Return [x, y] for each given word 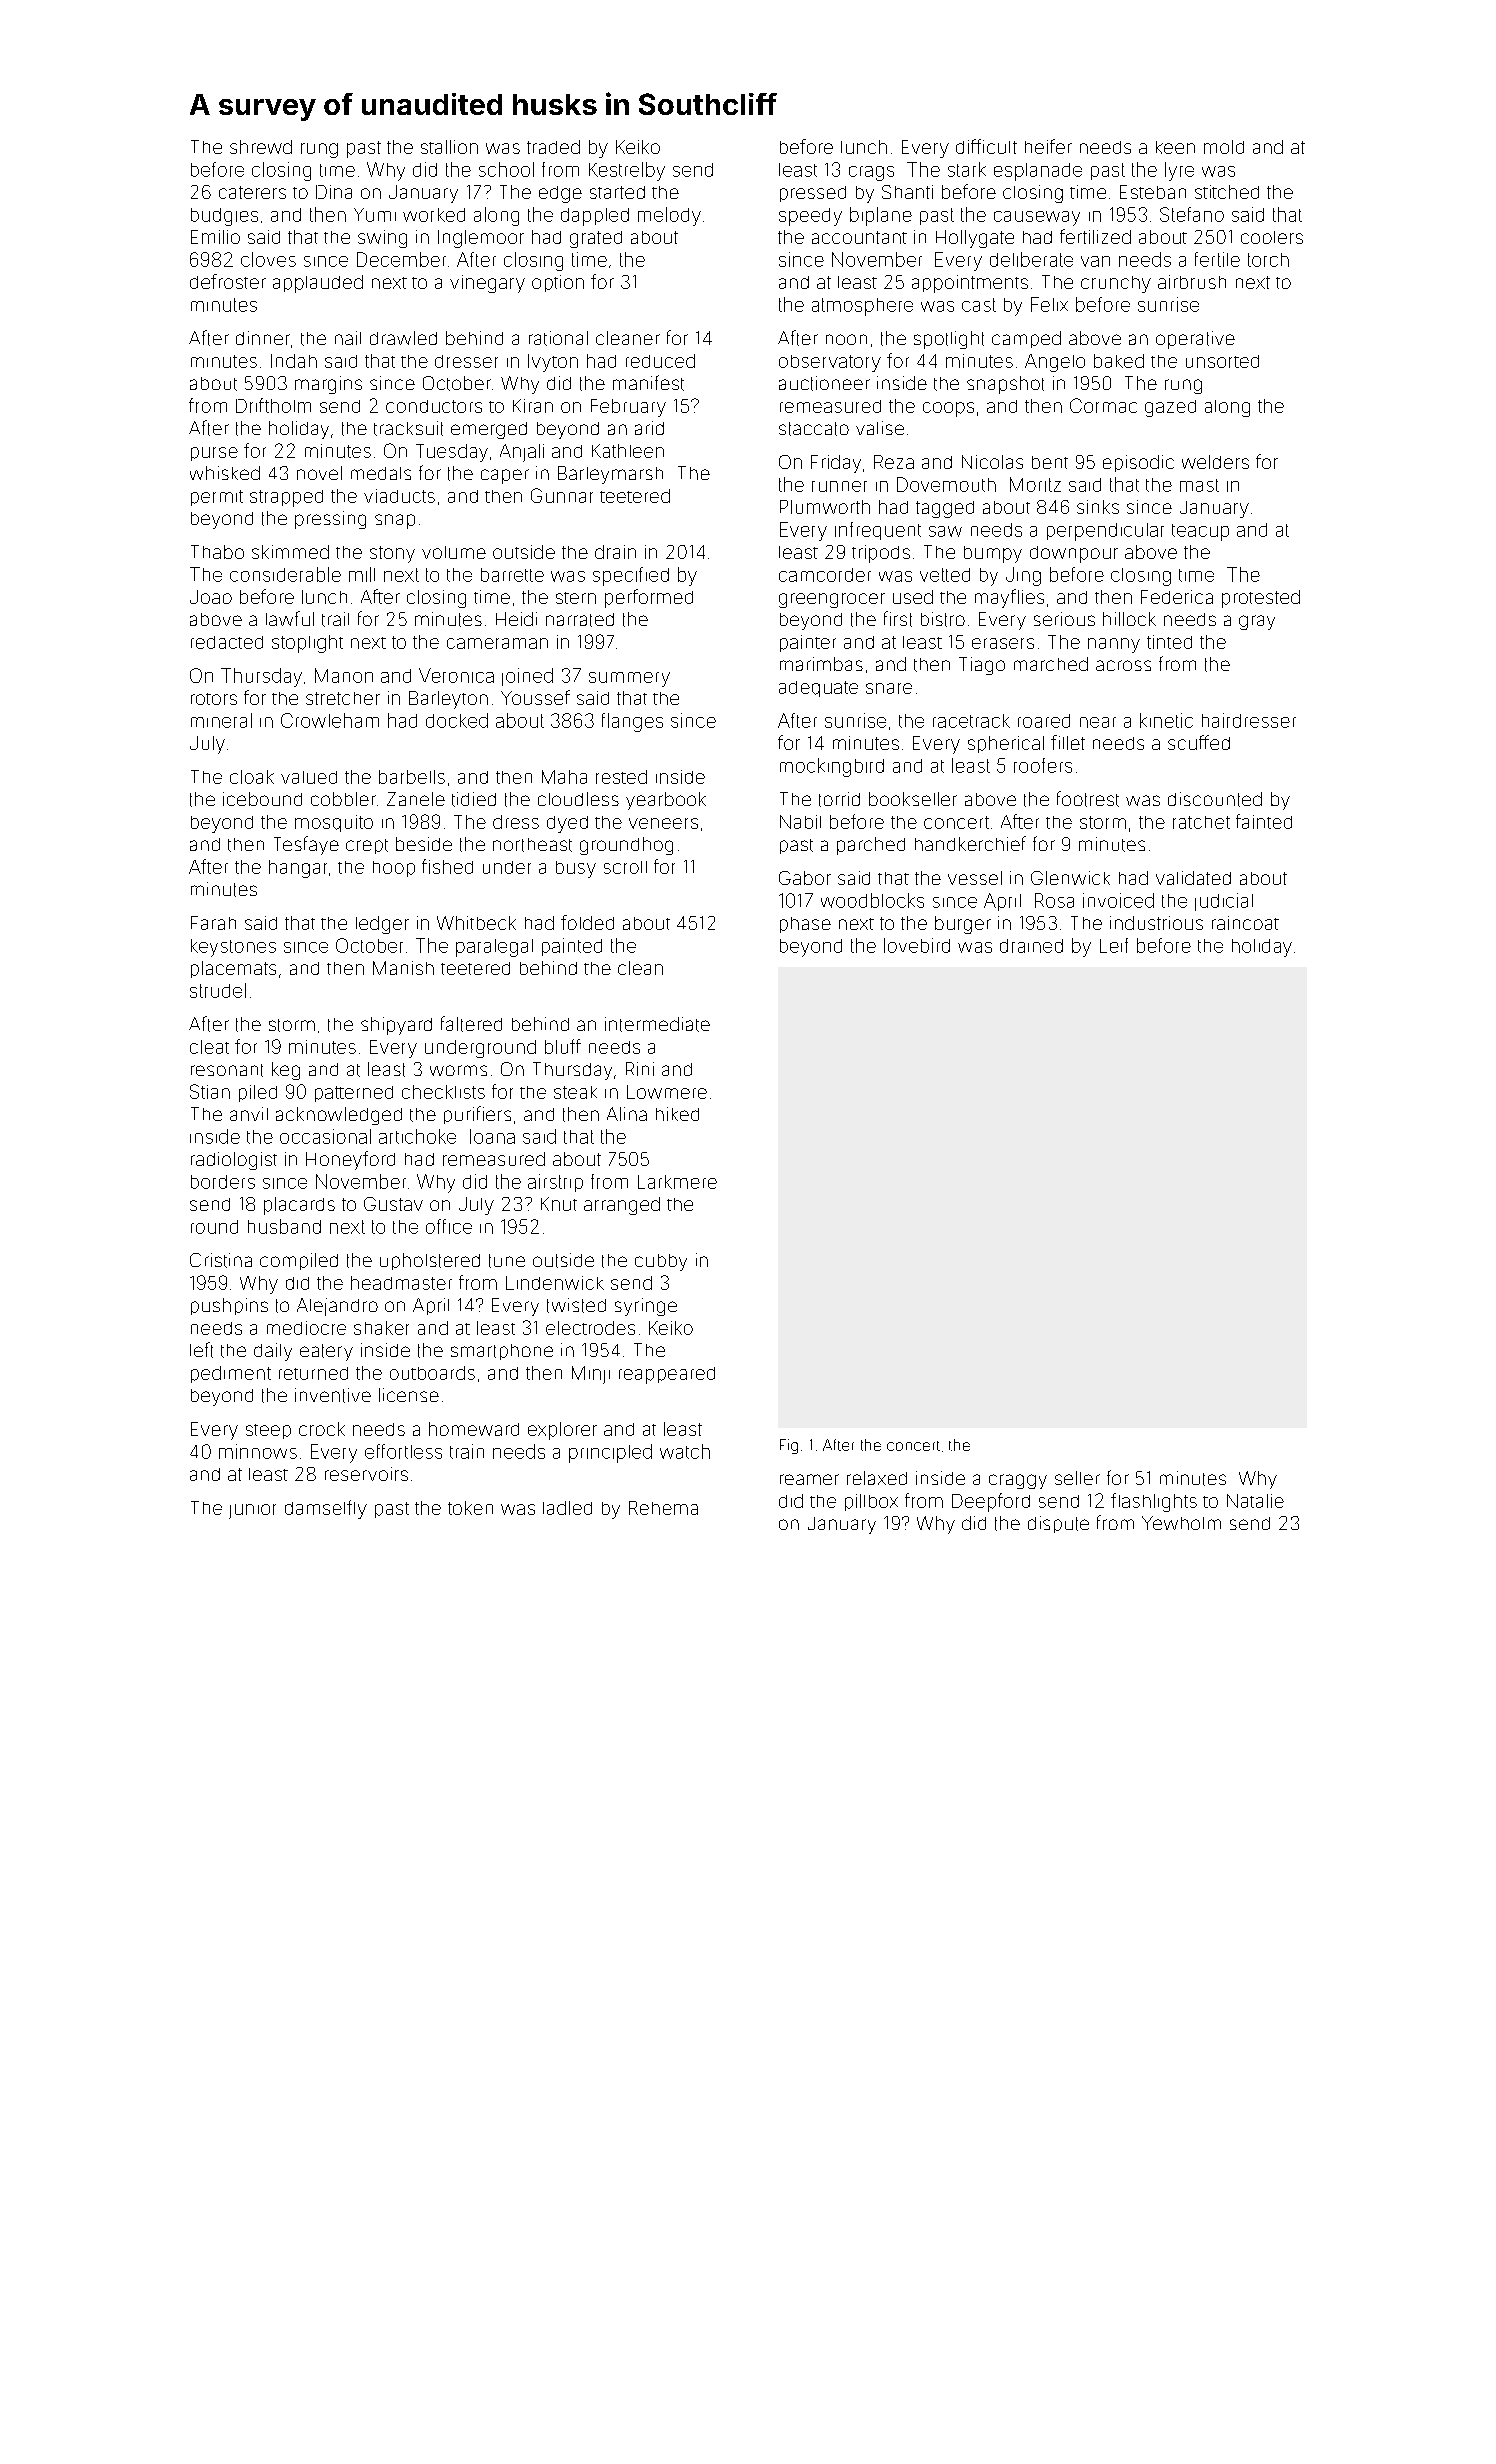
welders [1215, 462]
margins [328, 385]
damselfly [326, 1509]
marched [1051, 664]
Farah [213, 923]
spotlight [949, 340]
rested [621, 777]
